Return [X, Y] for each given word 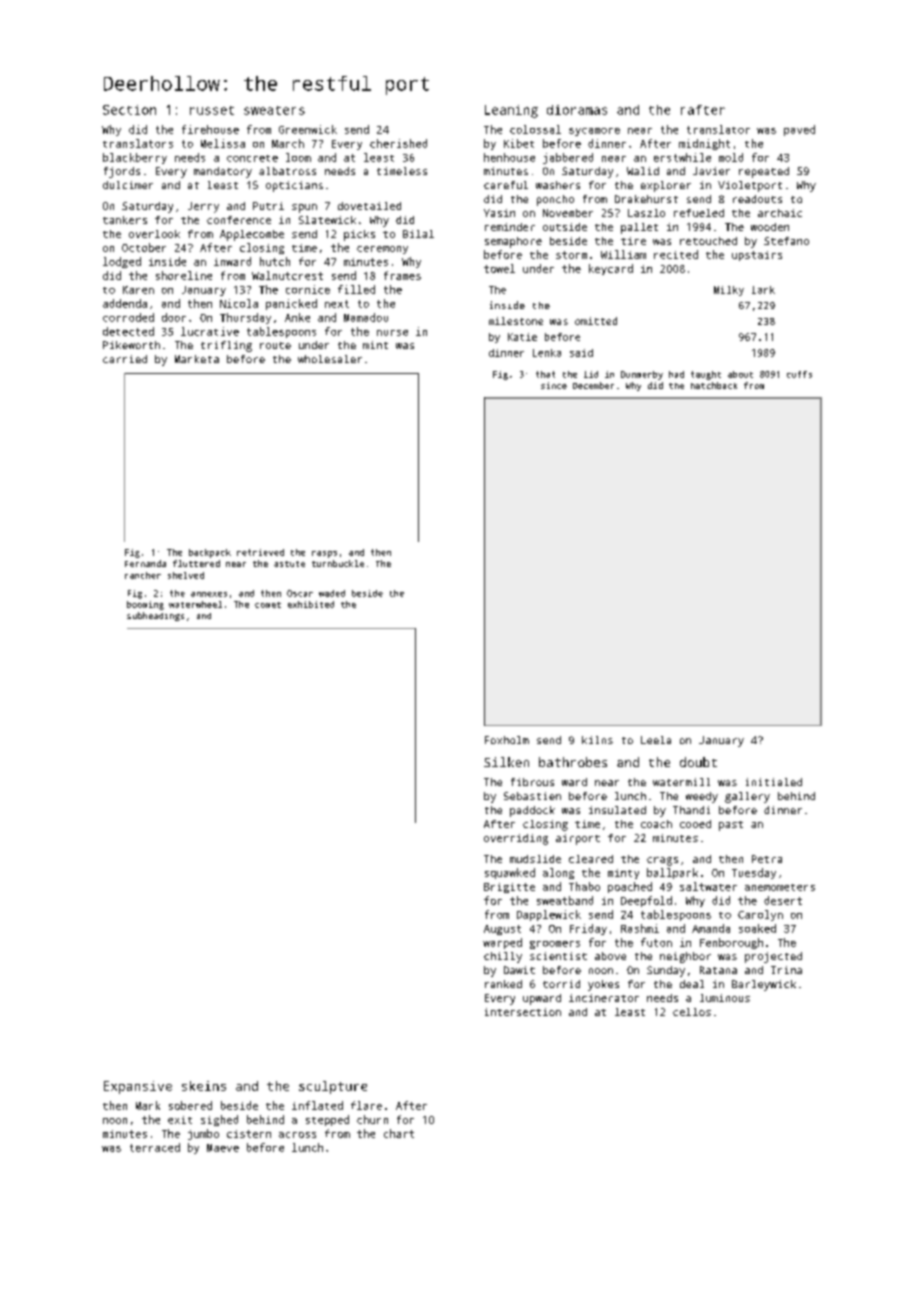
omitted [596, 321]
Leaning [511, 111]
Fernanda [145, 563]
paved [799, 130]
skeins [204, 1086]
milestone [516, 321]
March [288, 143]
